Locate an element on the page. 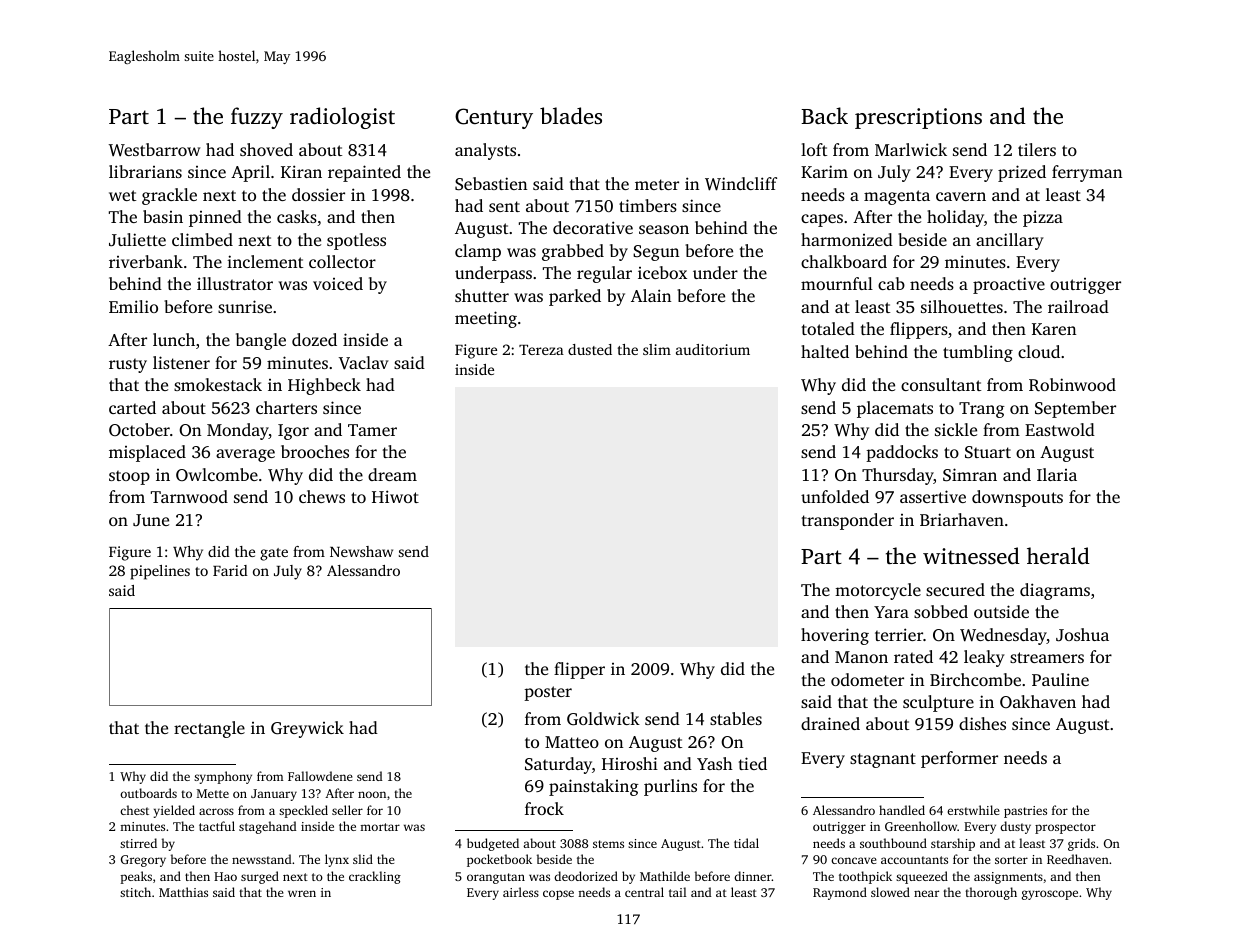 The width and height of the page is (1233, 952). magenta is located at coordinates (897, 197).
